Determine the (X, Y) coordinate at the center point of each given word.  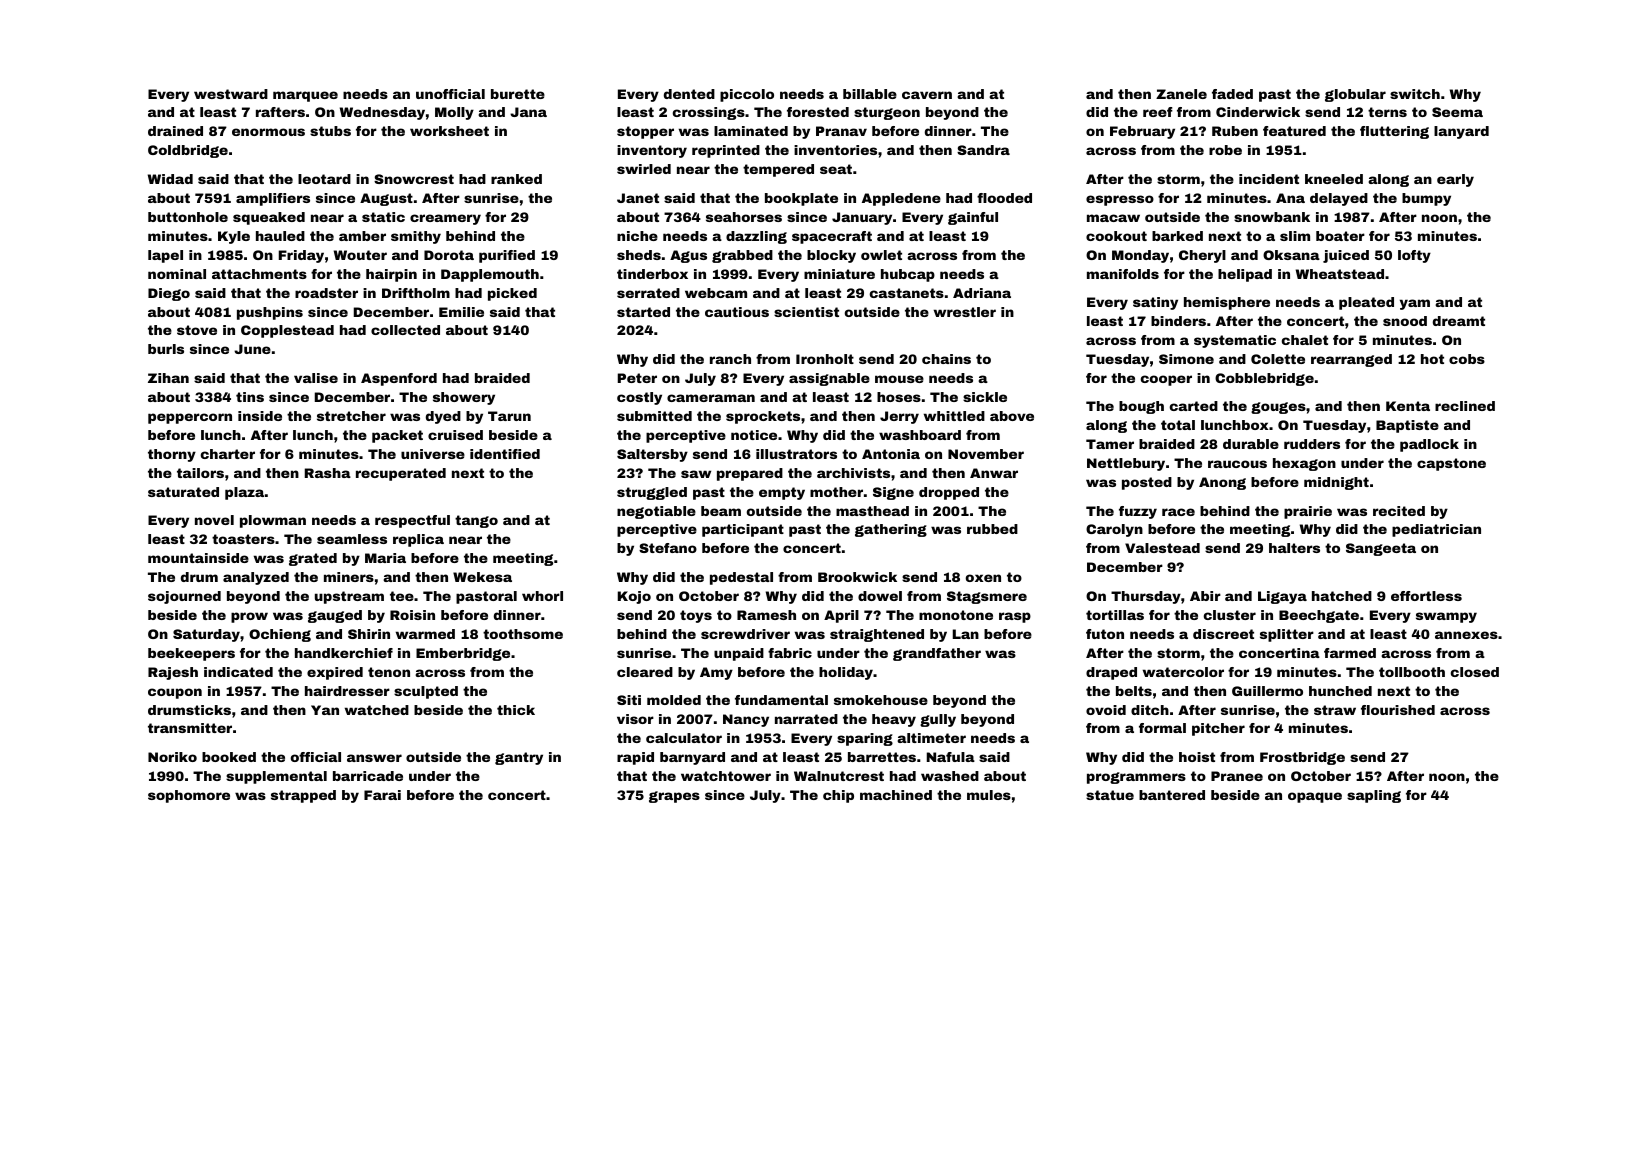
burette (518, 94)
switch (1415, 94)
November (986, 454)
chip (838, 796)
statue (1110, 795)
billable (870, 94)
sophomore (189, 796)
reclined (1465, 406)
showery (464, 398)
